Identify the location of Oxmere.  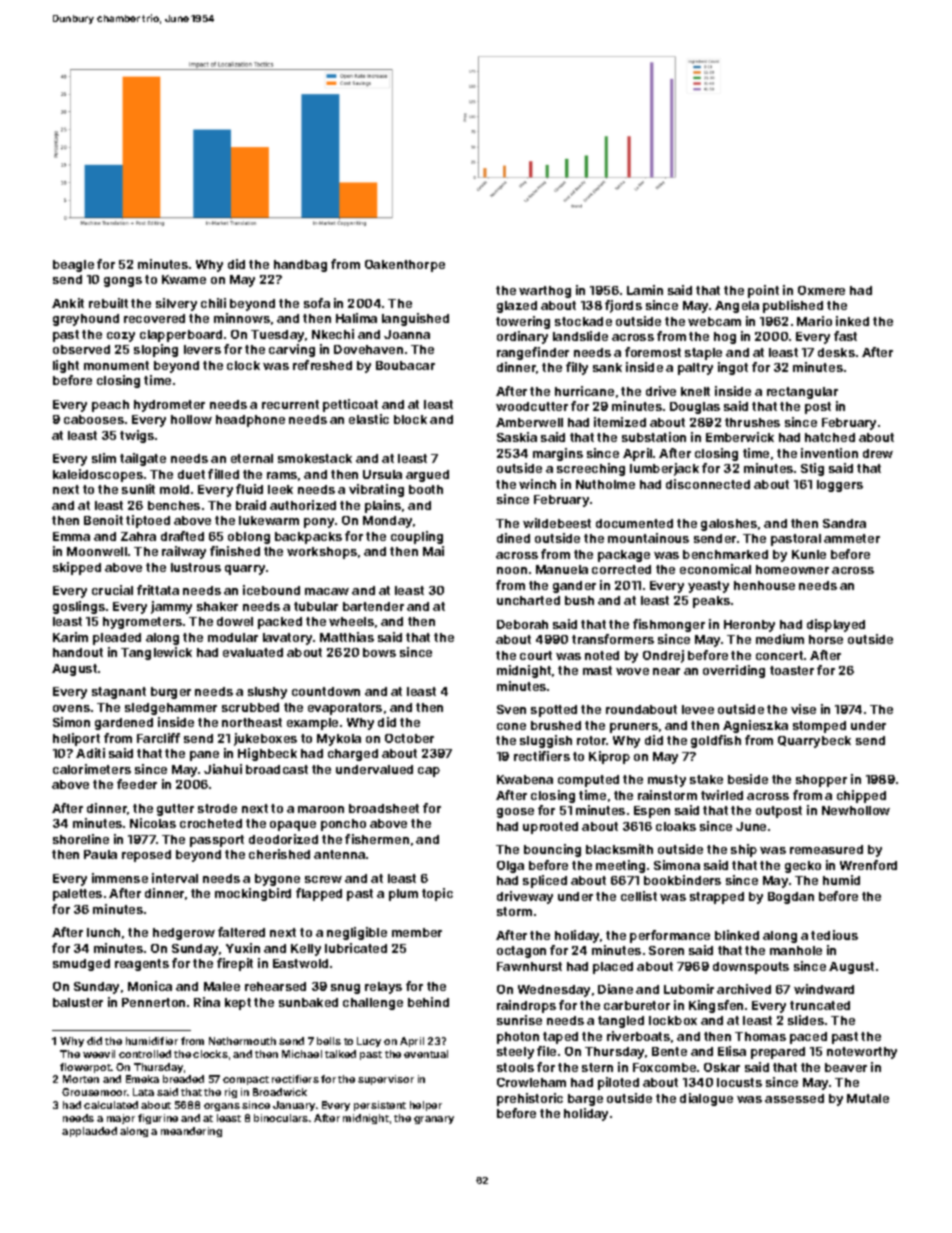
(821, 290).
